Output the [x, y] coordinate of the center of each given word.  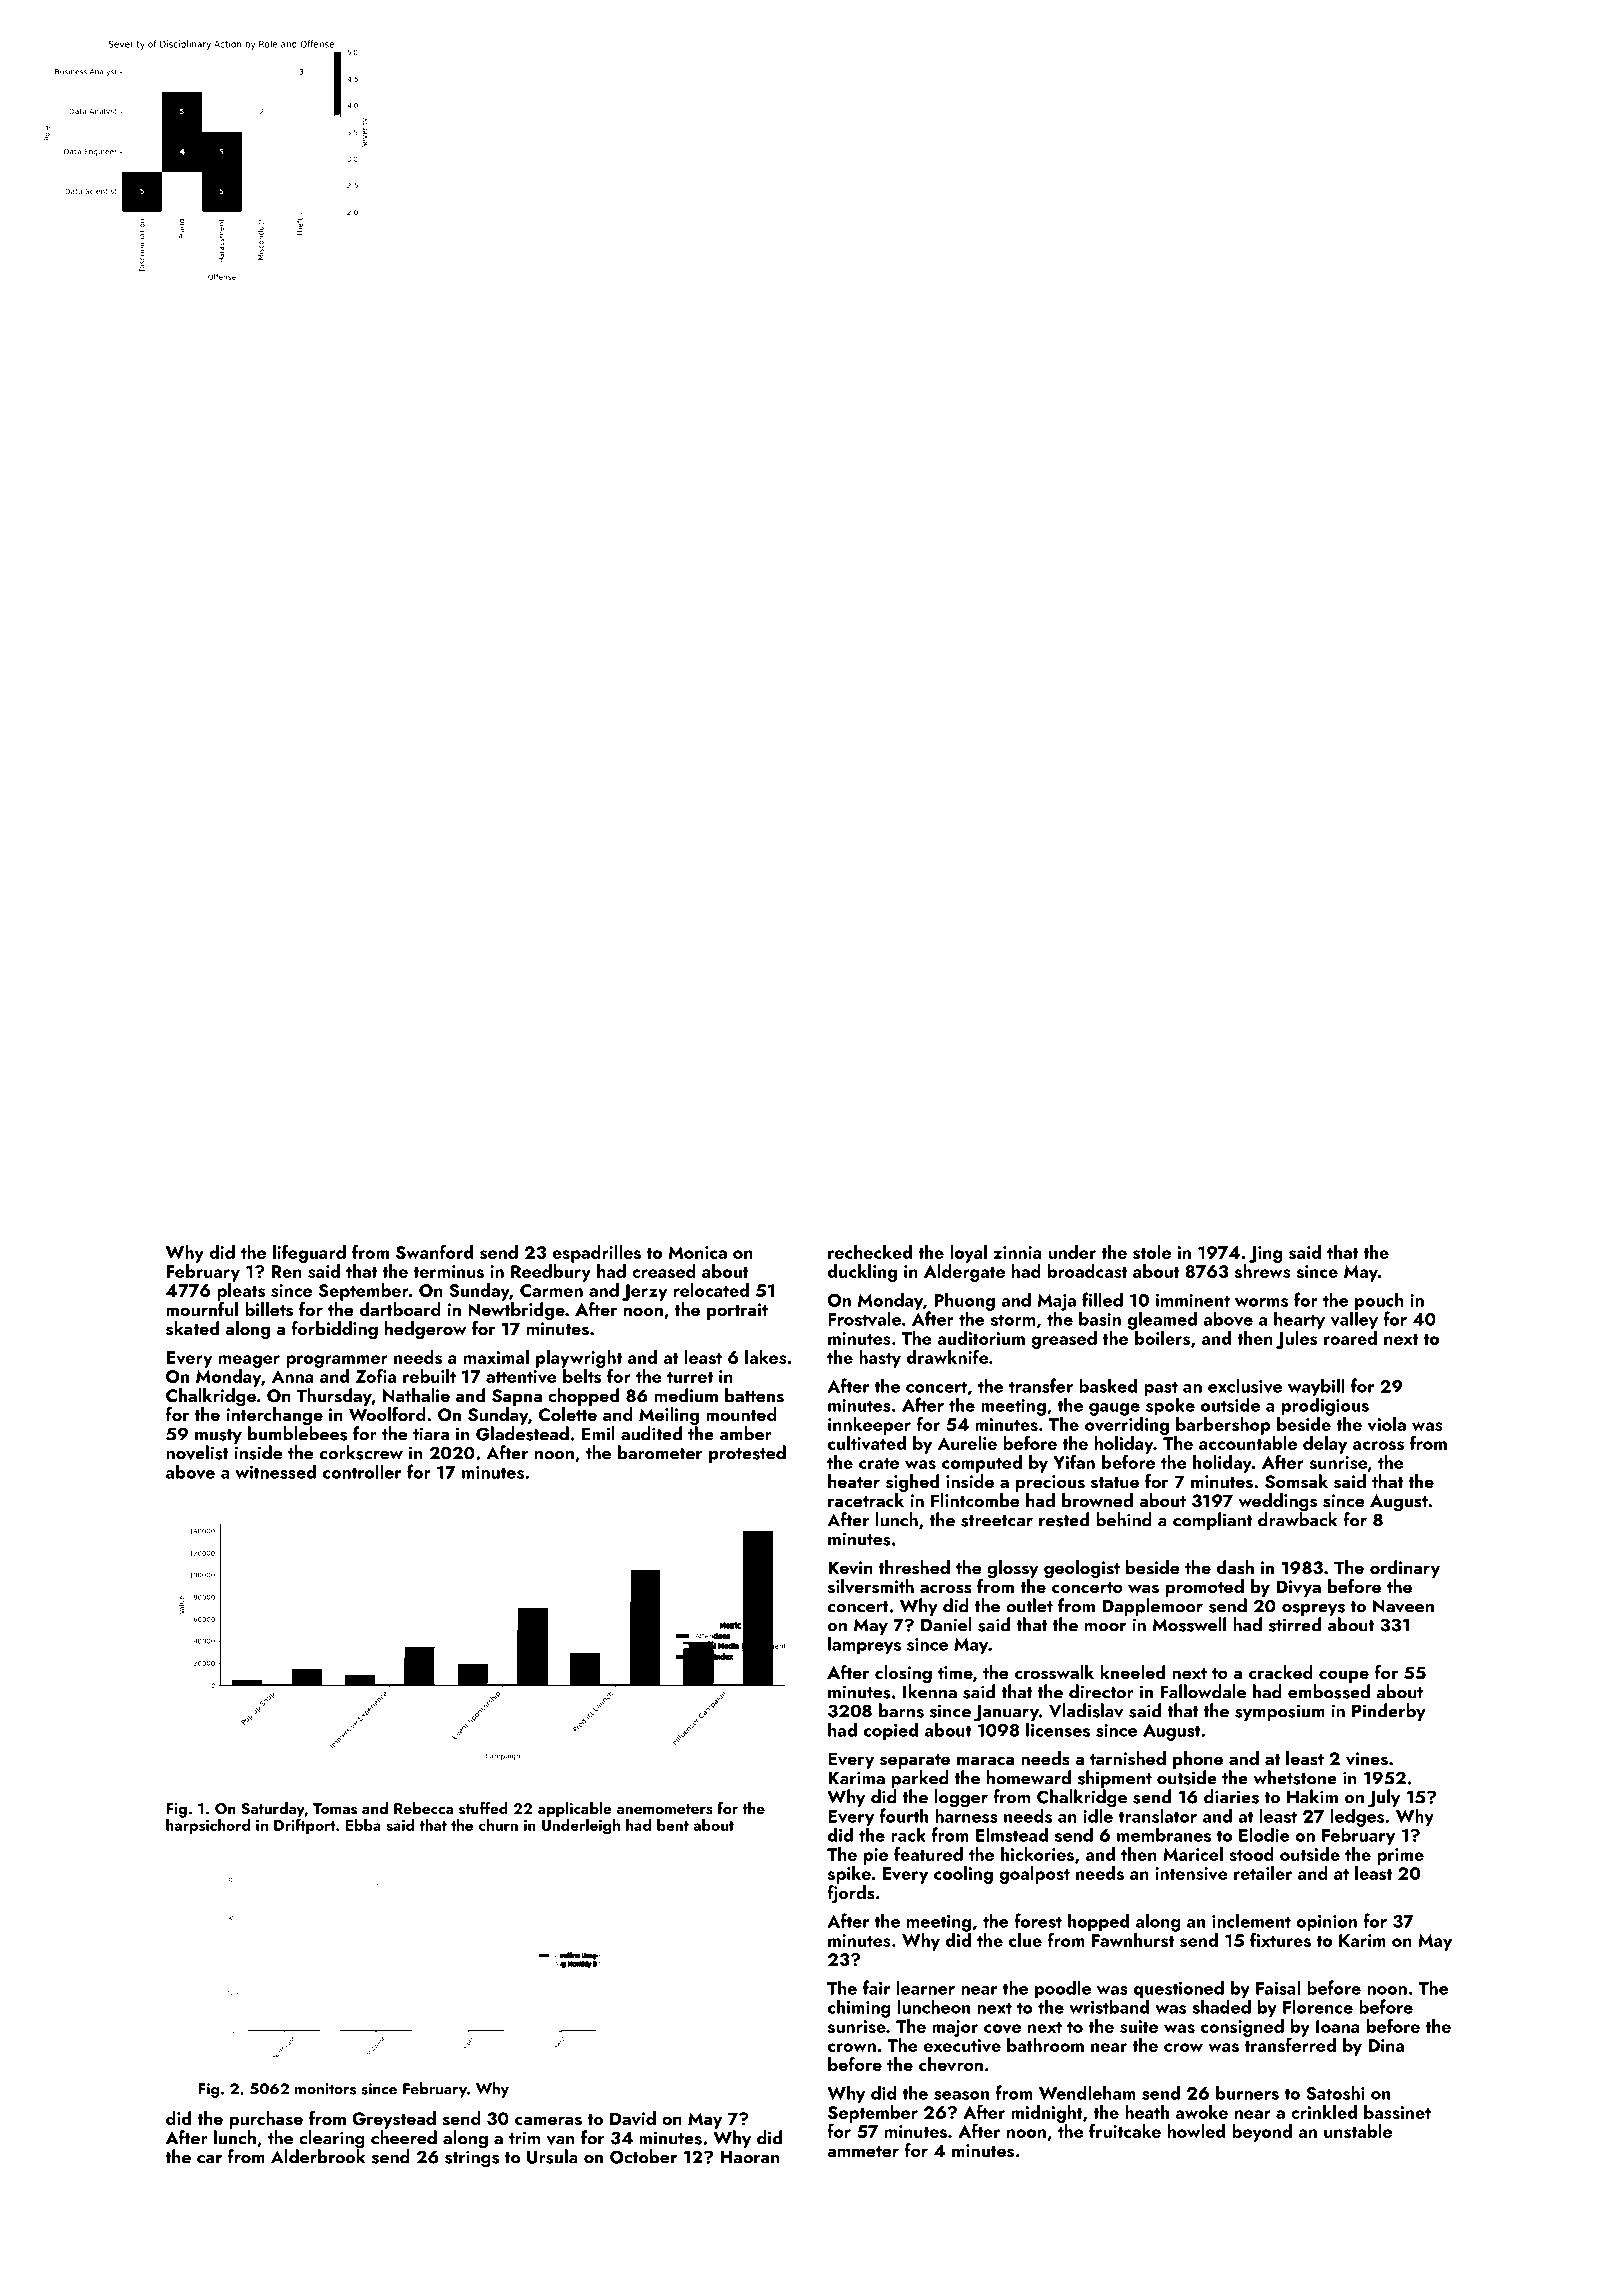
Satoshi [1335, 2093]
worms [1261, 1302]
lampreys [864, 1645]
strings [472, 2159]
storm [1013, 1320]
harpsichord [208, 1826]
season [961, 2095]
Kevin [850, 1568]
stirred [1295, 1624]
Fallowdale [1203, 1691]
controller [362, 1471]
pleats [241, 1292]
